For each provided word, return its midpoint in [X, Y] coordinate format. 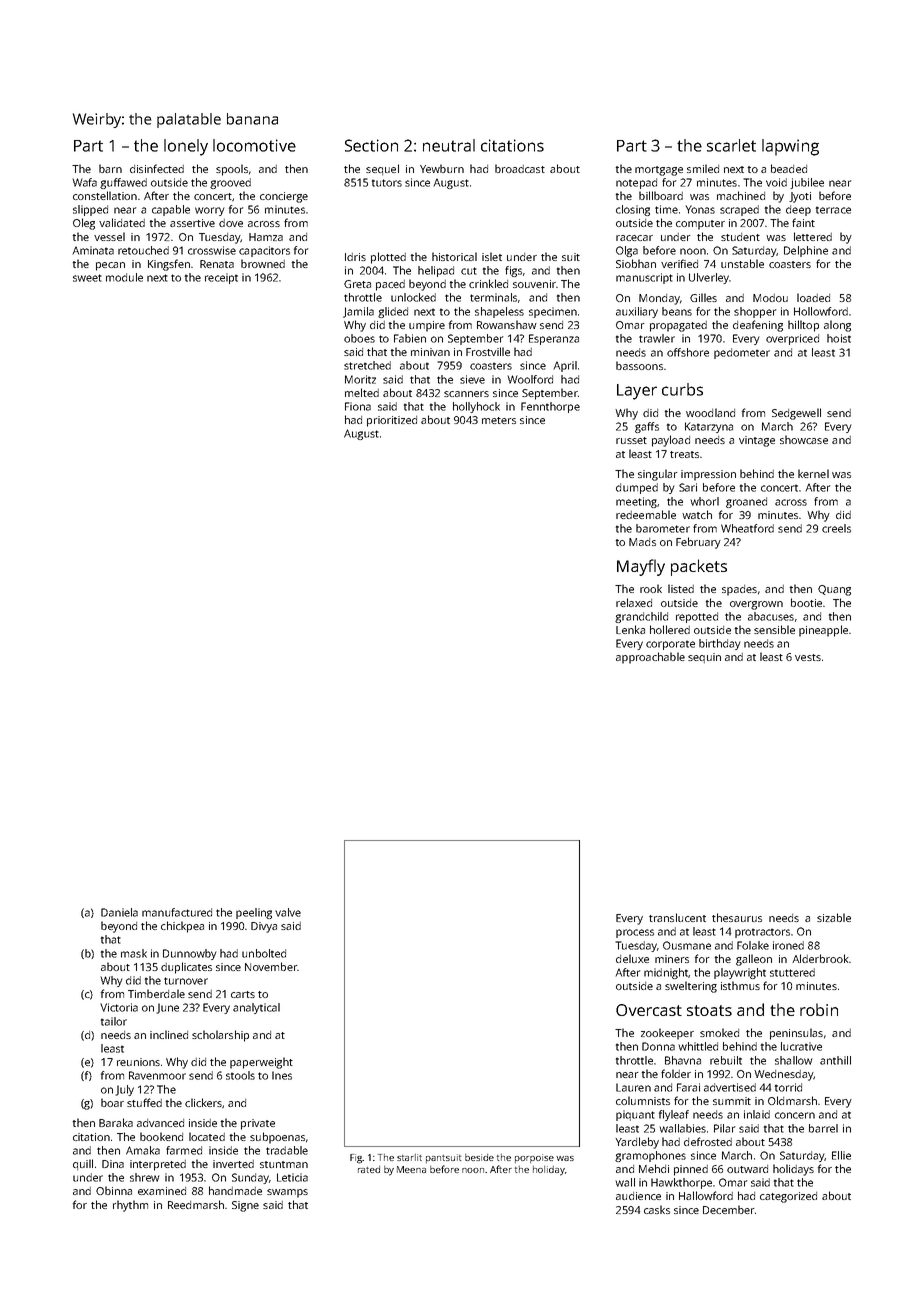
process [635, 933]
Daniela [119, 912]
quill [83, 1164]
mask [134, 953]
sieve [472, 379]
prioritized [392, 421]
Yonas [700, 209]
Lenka [630, 629]
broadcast [520, 168]
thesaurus [737, 917]
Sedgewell [796, 414]
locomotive [254, 145]
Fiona [358, 406]
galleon [754, 960]
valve [288, 912]
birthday [720, 644]
